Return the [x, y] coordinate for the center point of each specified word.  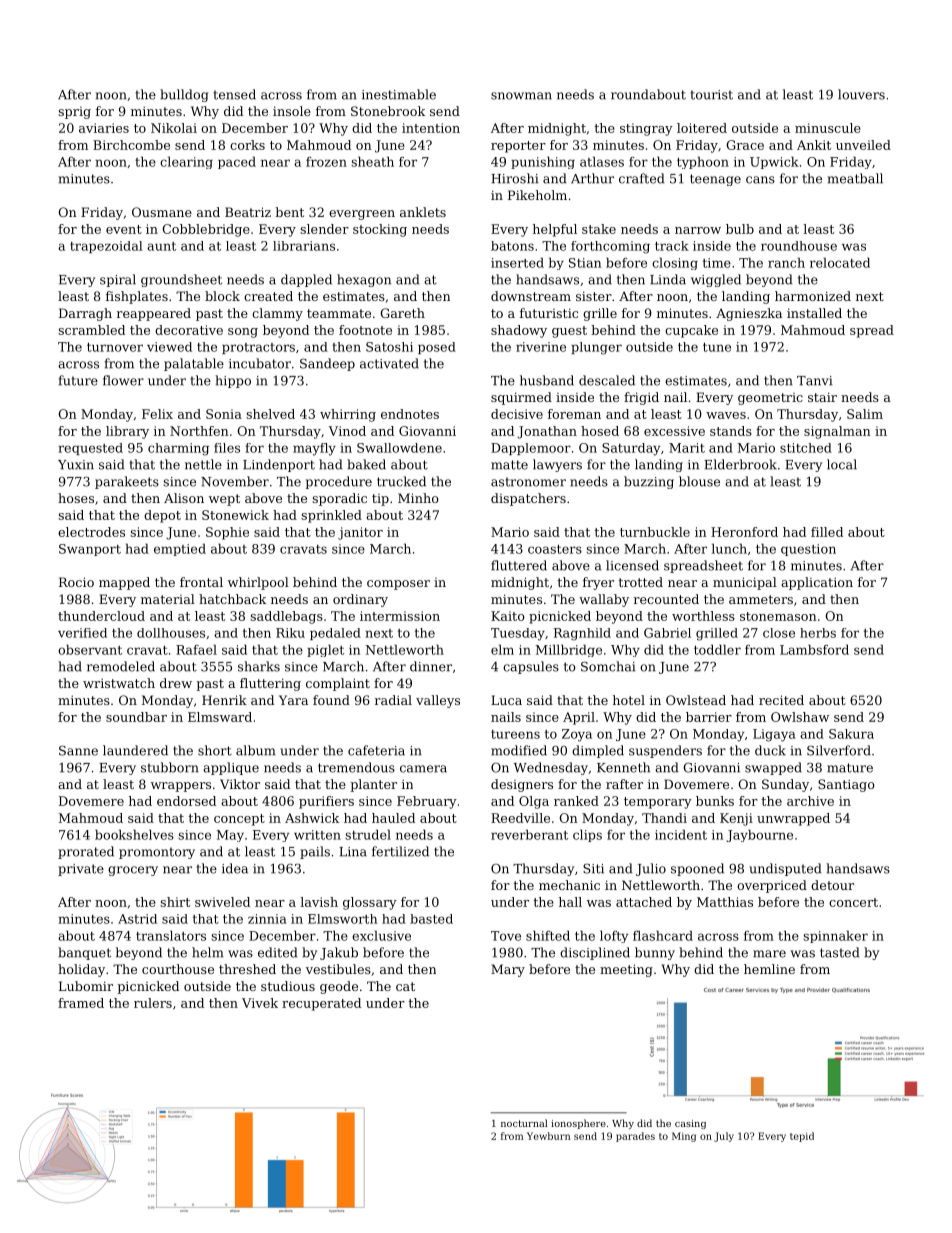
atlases [602, 161]
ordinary [360, 600]
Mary [508, 970]
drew [176, 683]
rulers [153, 1003]
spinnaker [835, 936]
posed [437, 348]
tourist [711, 95]
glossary [370, 903]
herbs [818, 633]
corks [247, 145]
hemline [769, 969]
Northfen [199, 431]
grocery [133, 871]
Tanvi [814, 381]
